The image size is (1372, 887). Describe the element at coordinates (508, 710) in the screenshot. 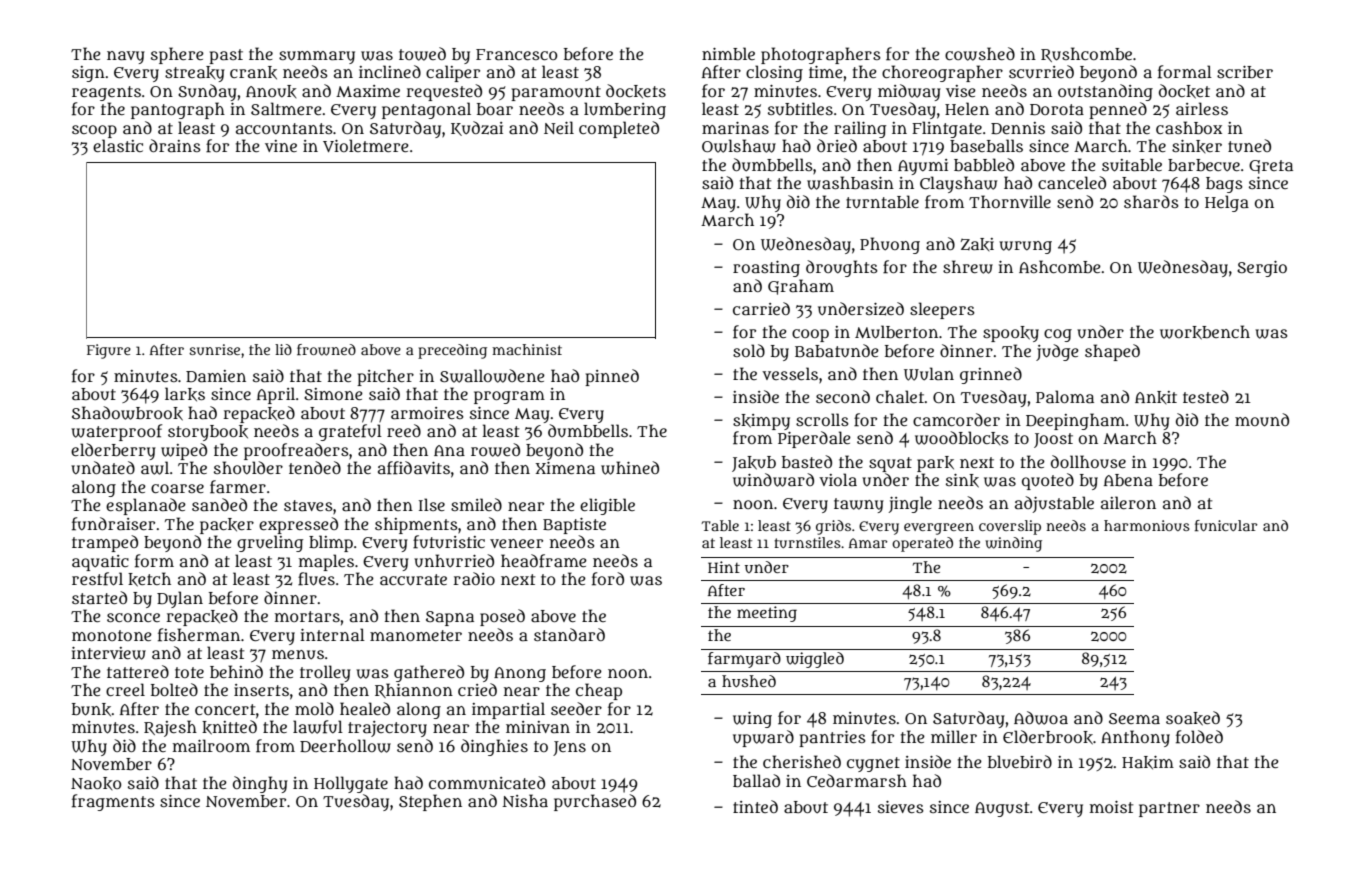

I see `impartial` at that location.
